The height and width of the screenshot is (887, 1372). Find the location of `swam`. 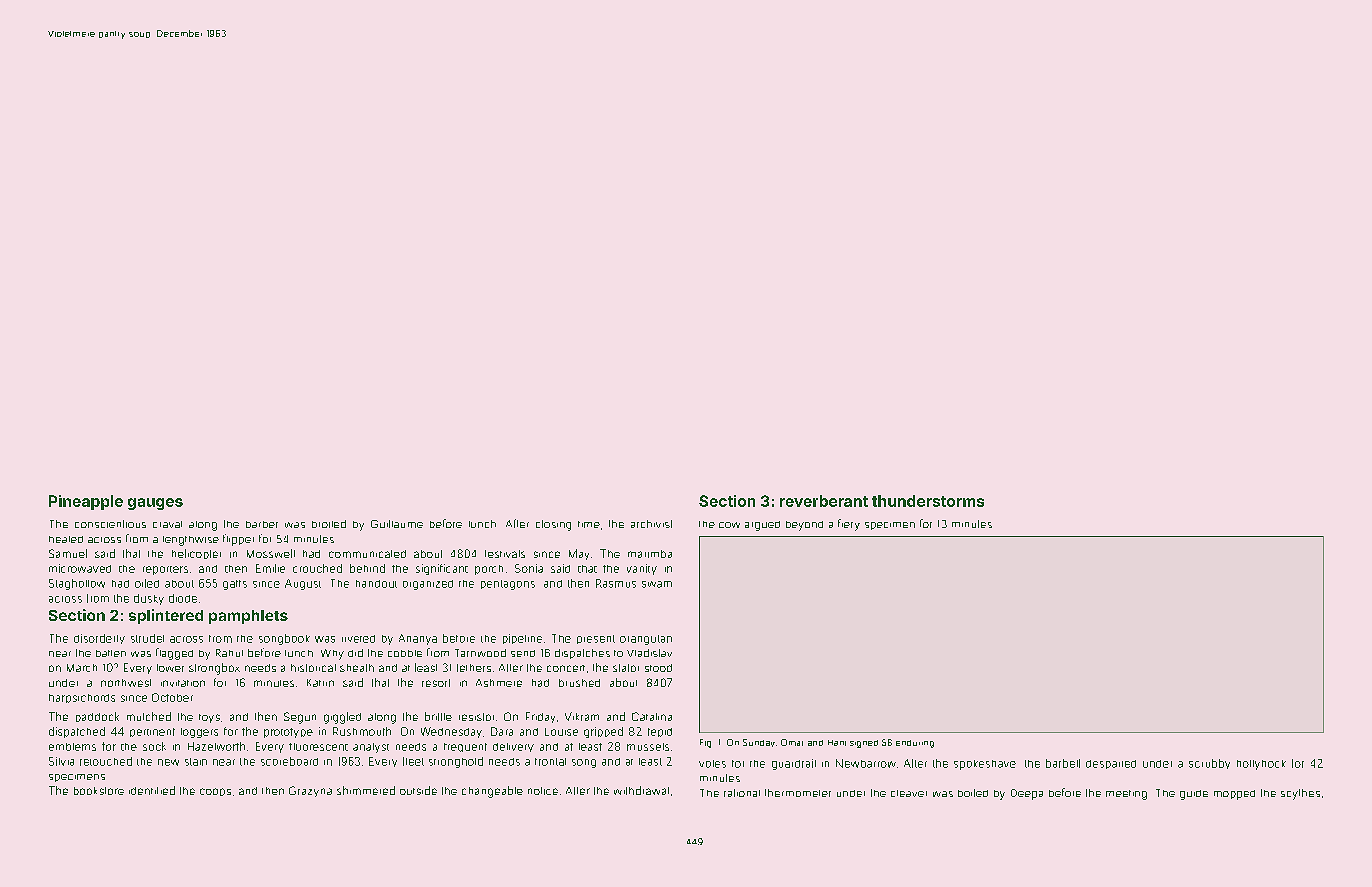

swam is located at coordinates (657, 584).
